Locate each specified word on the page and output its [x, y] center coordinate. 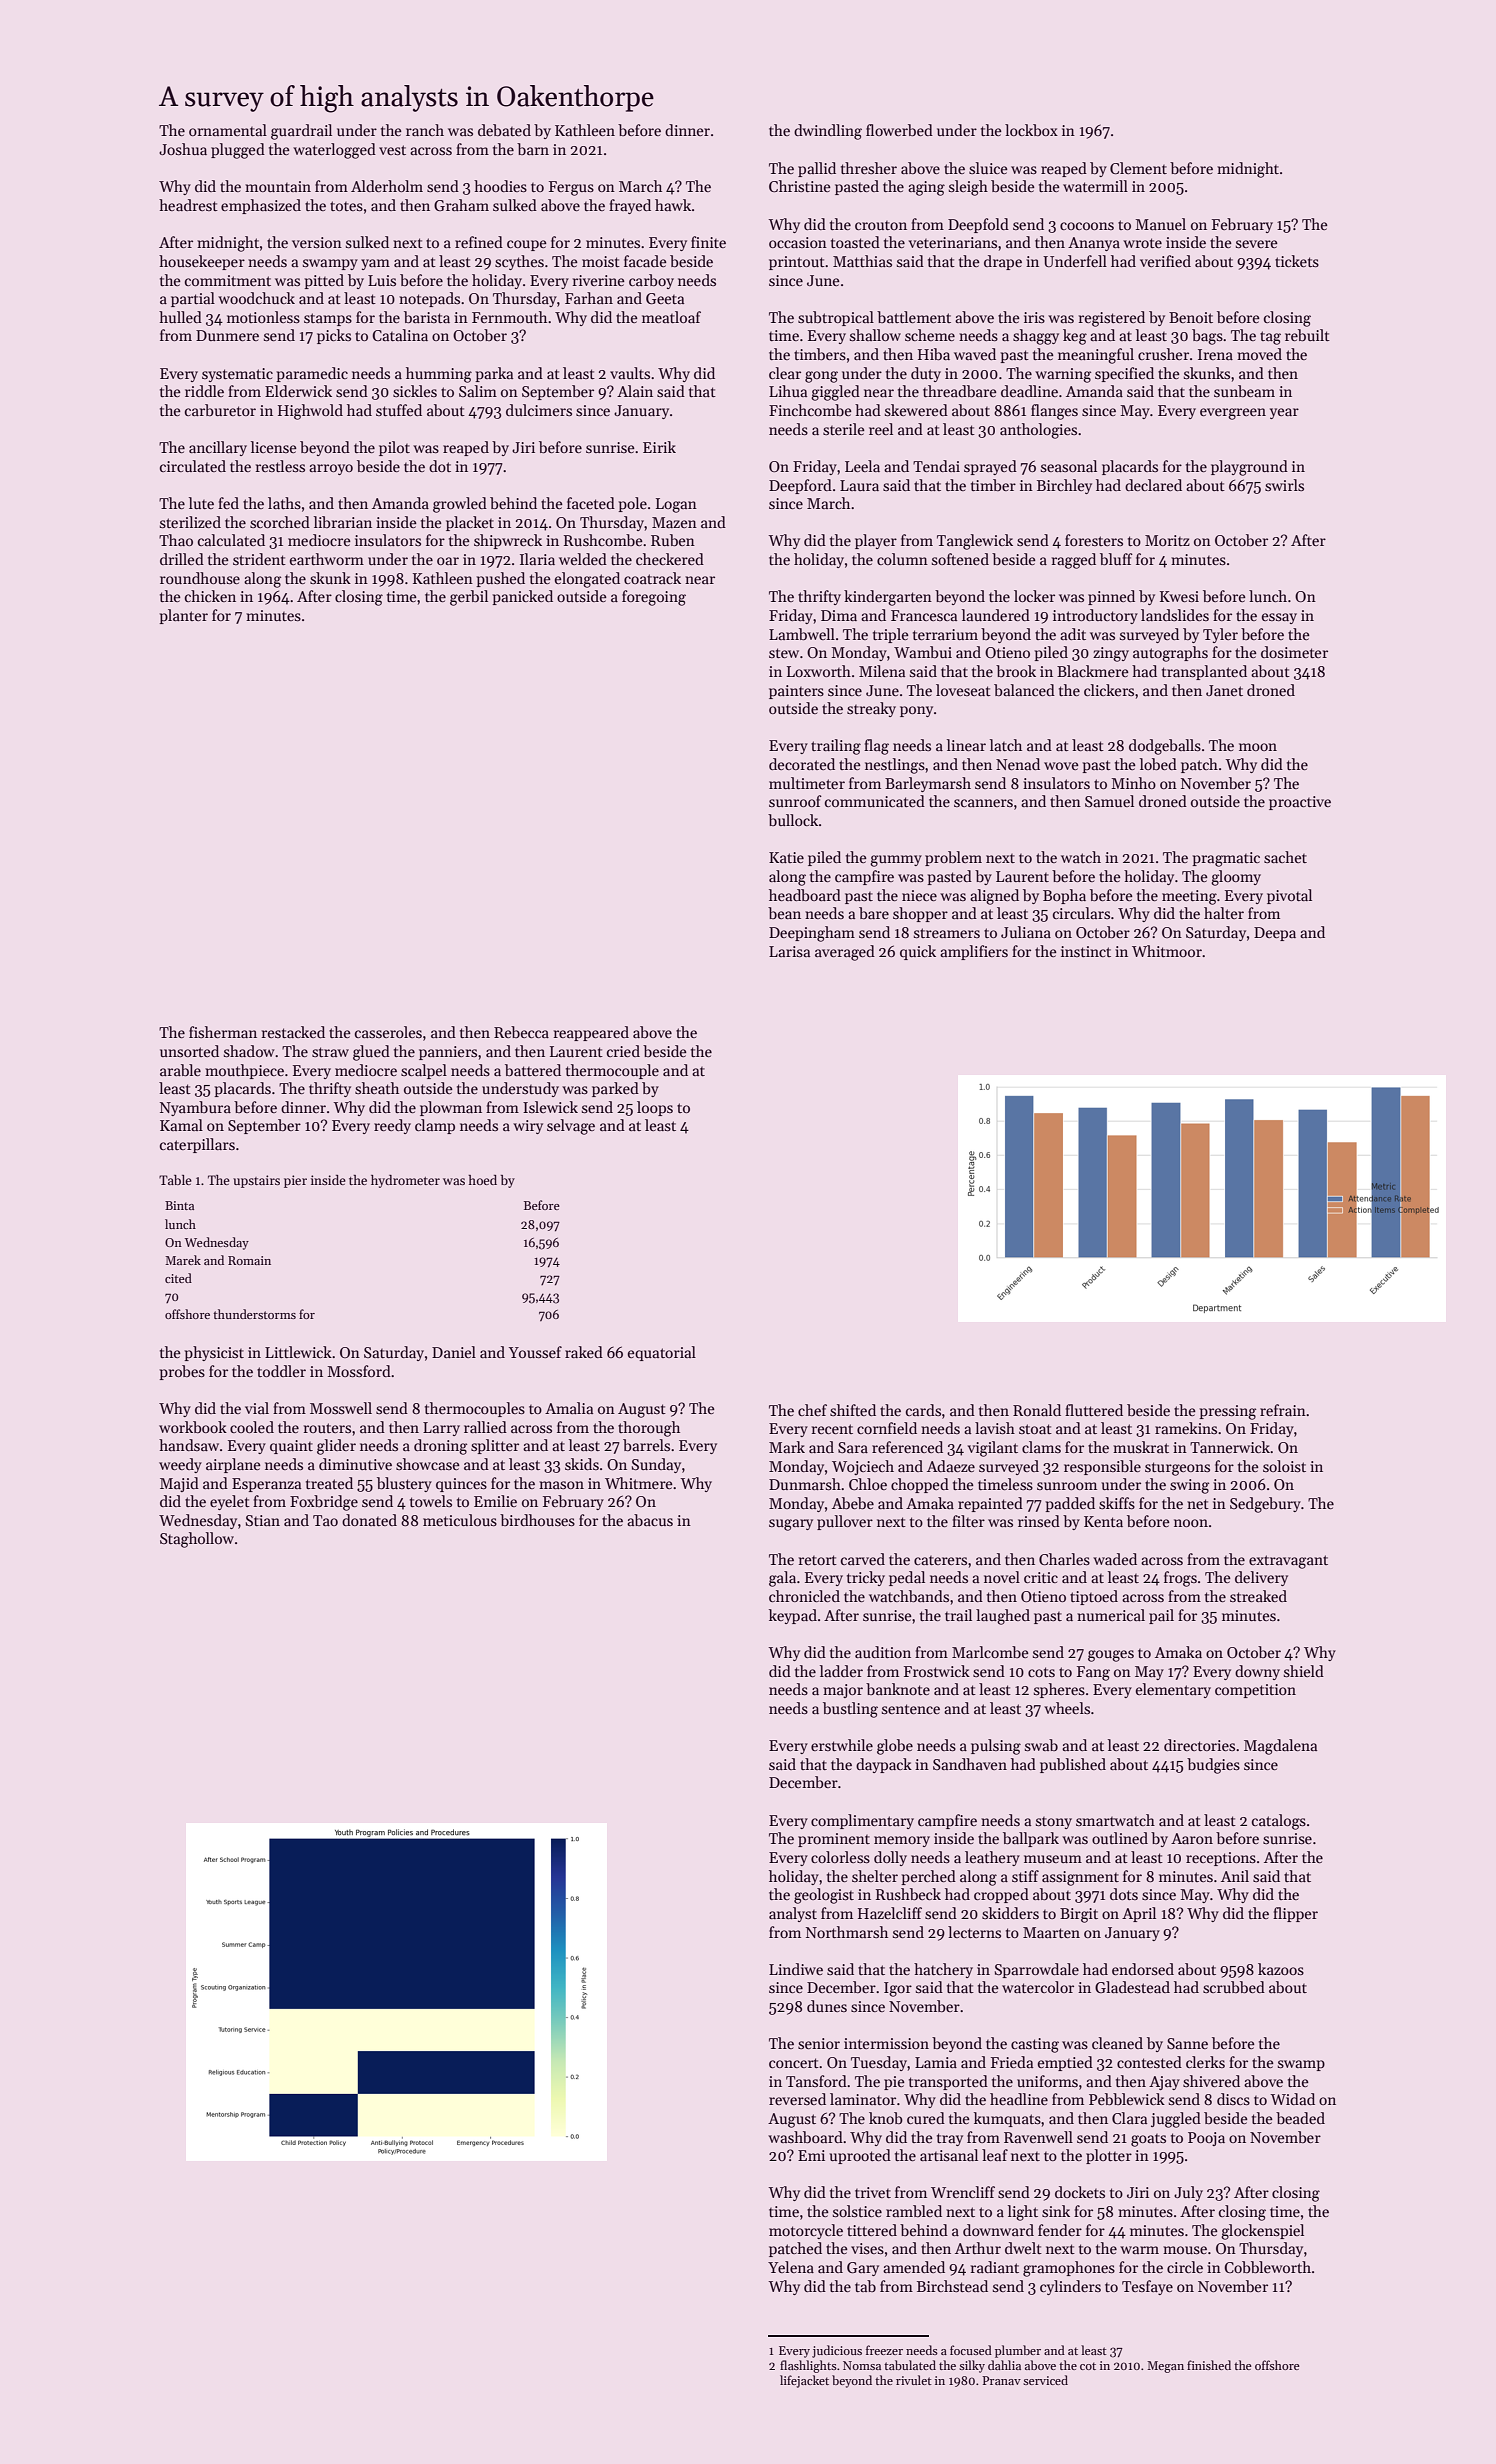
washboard [805, 2137]
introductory [1095, 616]
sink [1056, 2211]
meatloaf [671, 317]
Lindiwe [796, 1969]
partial [193, 299]
